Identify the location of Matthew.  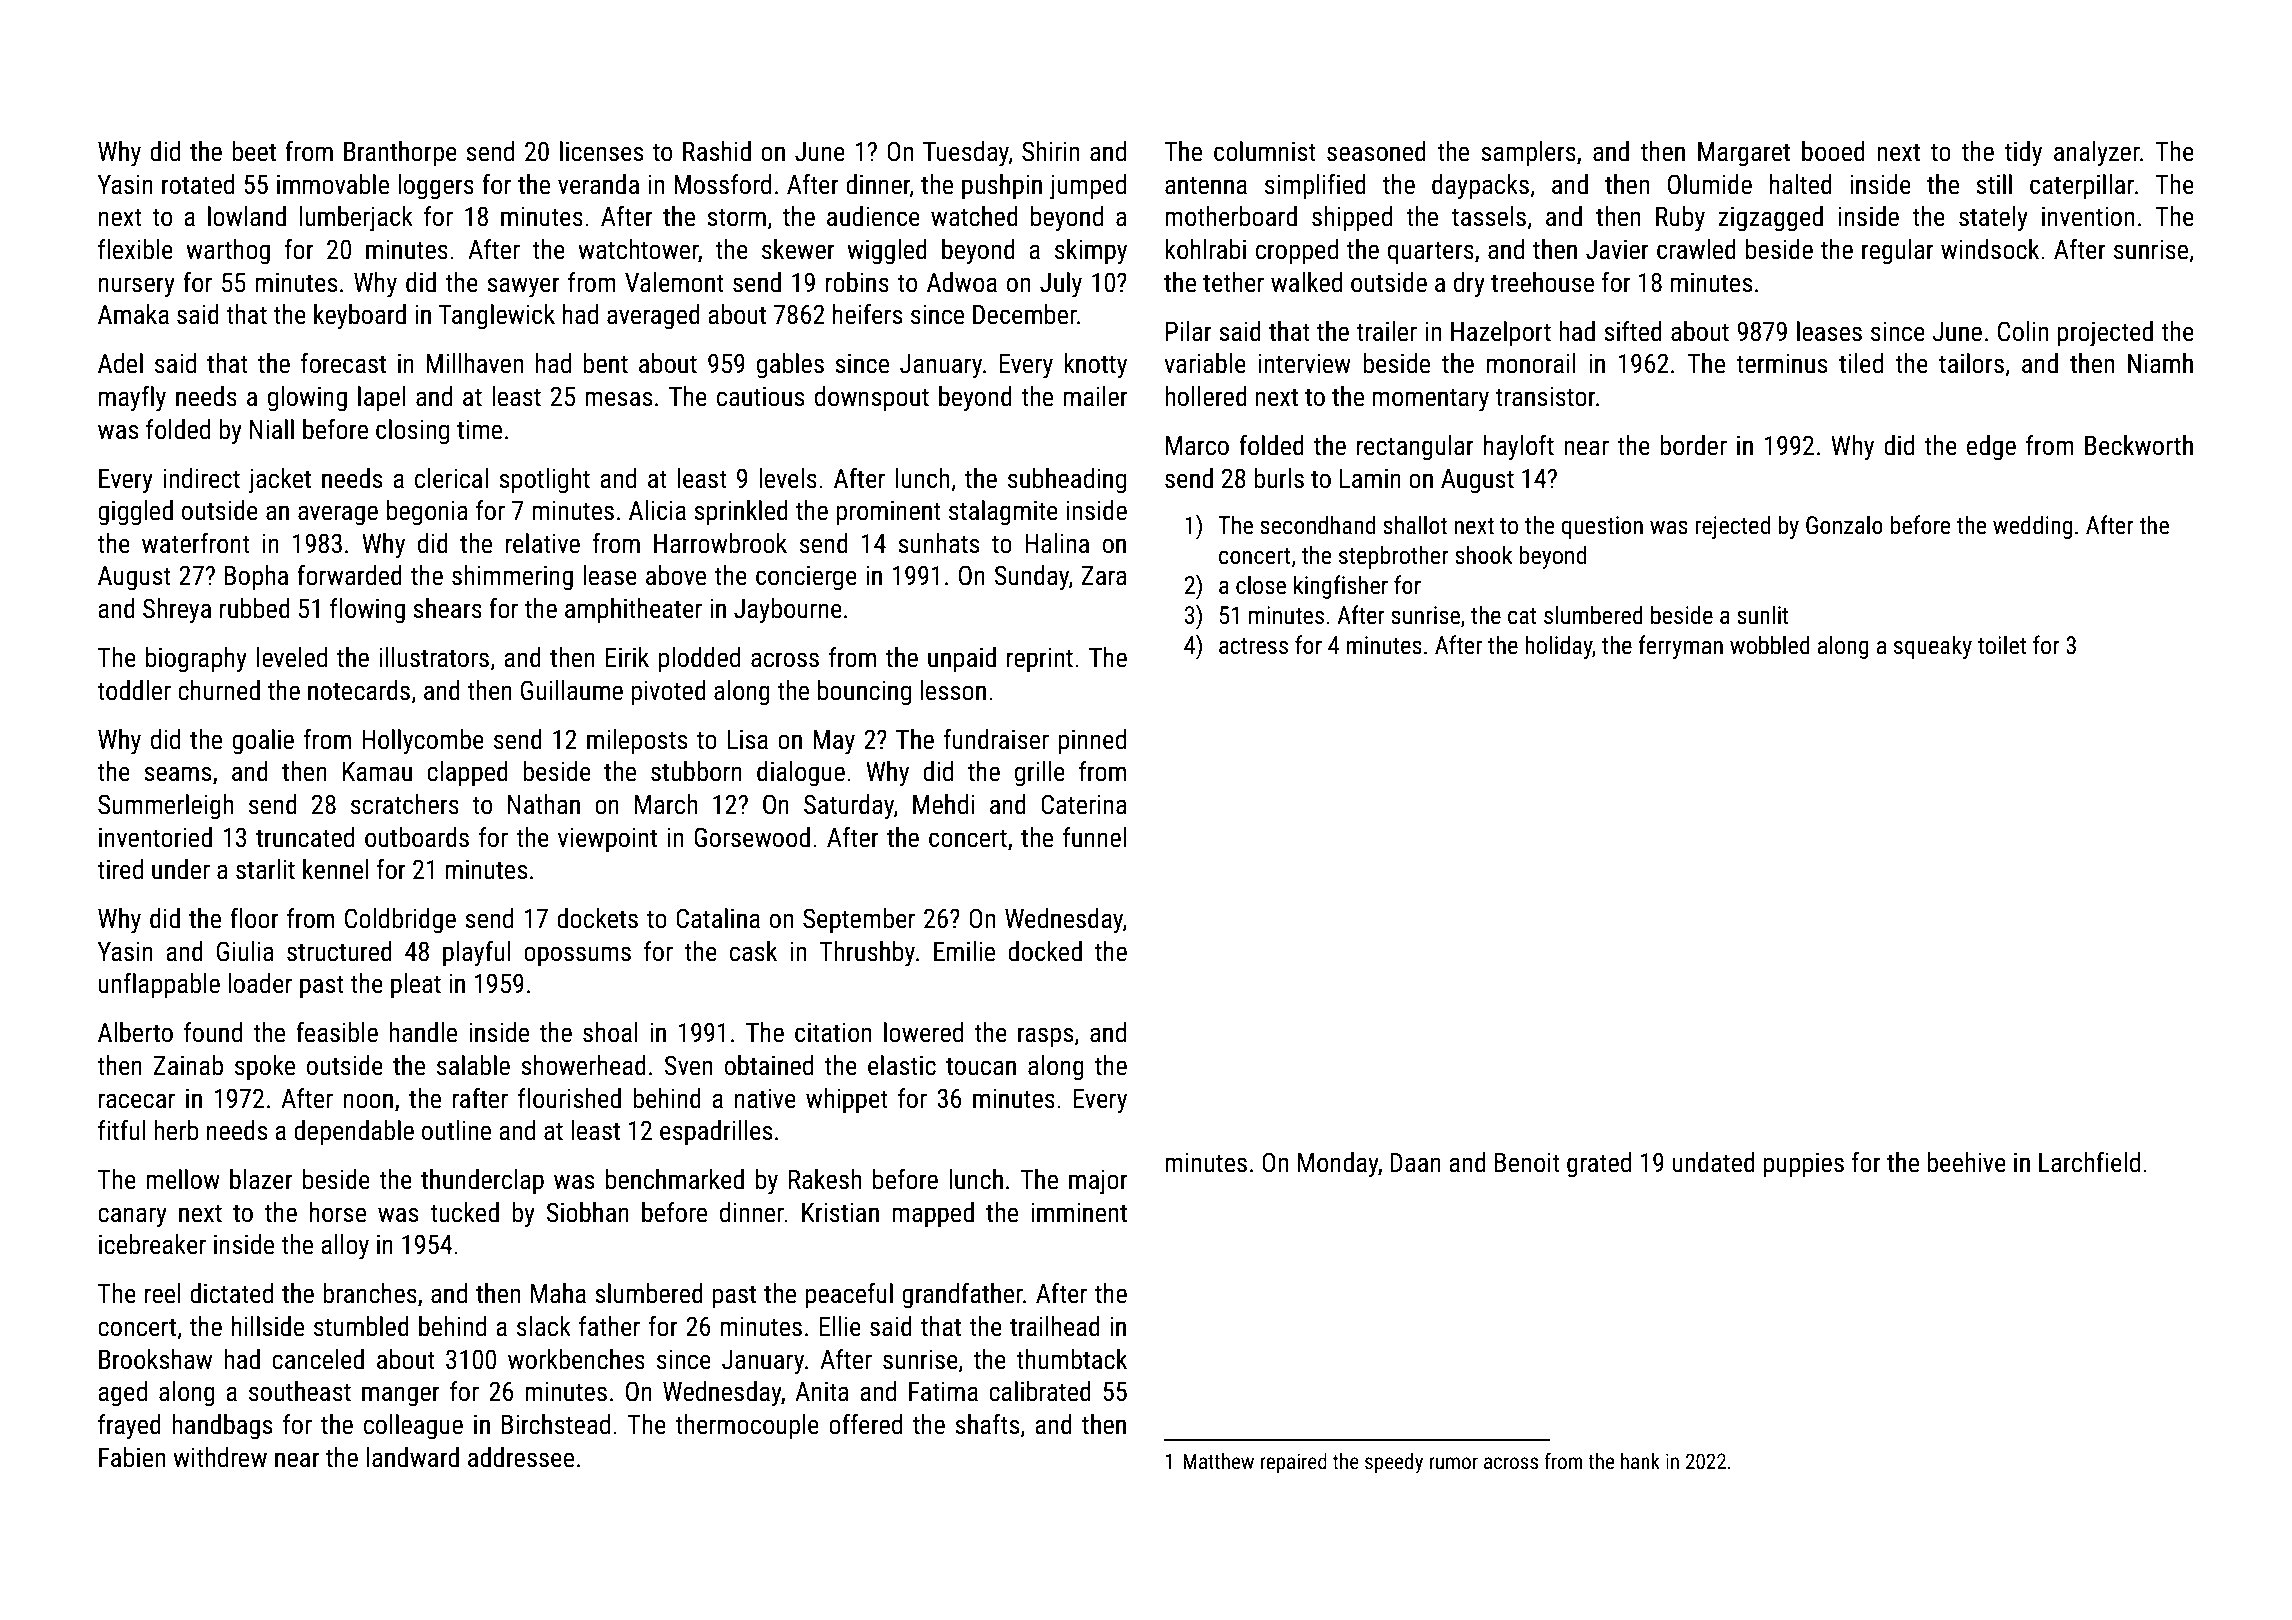
(1218, 1461).
